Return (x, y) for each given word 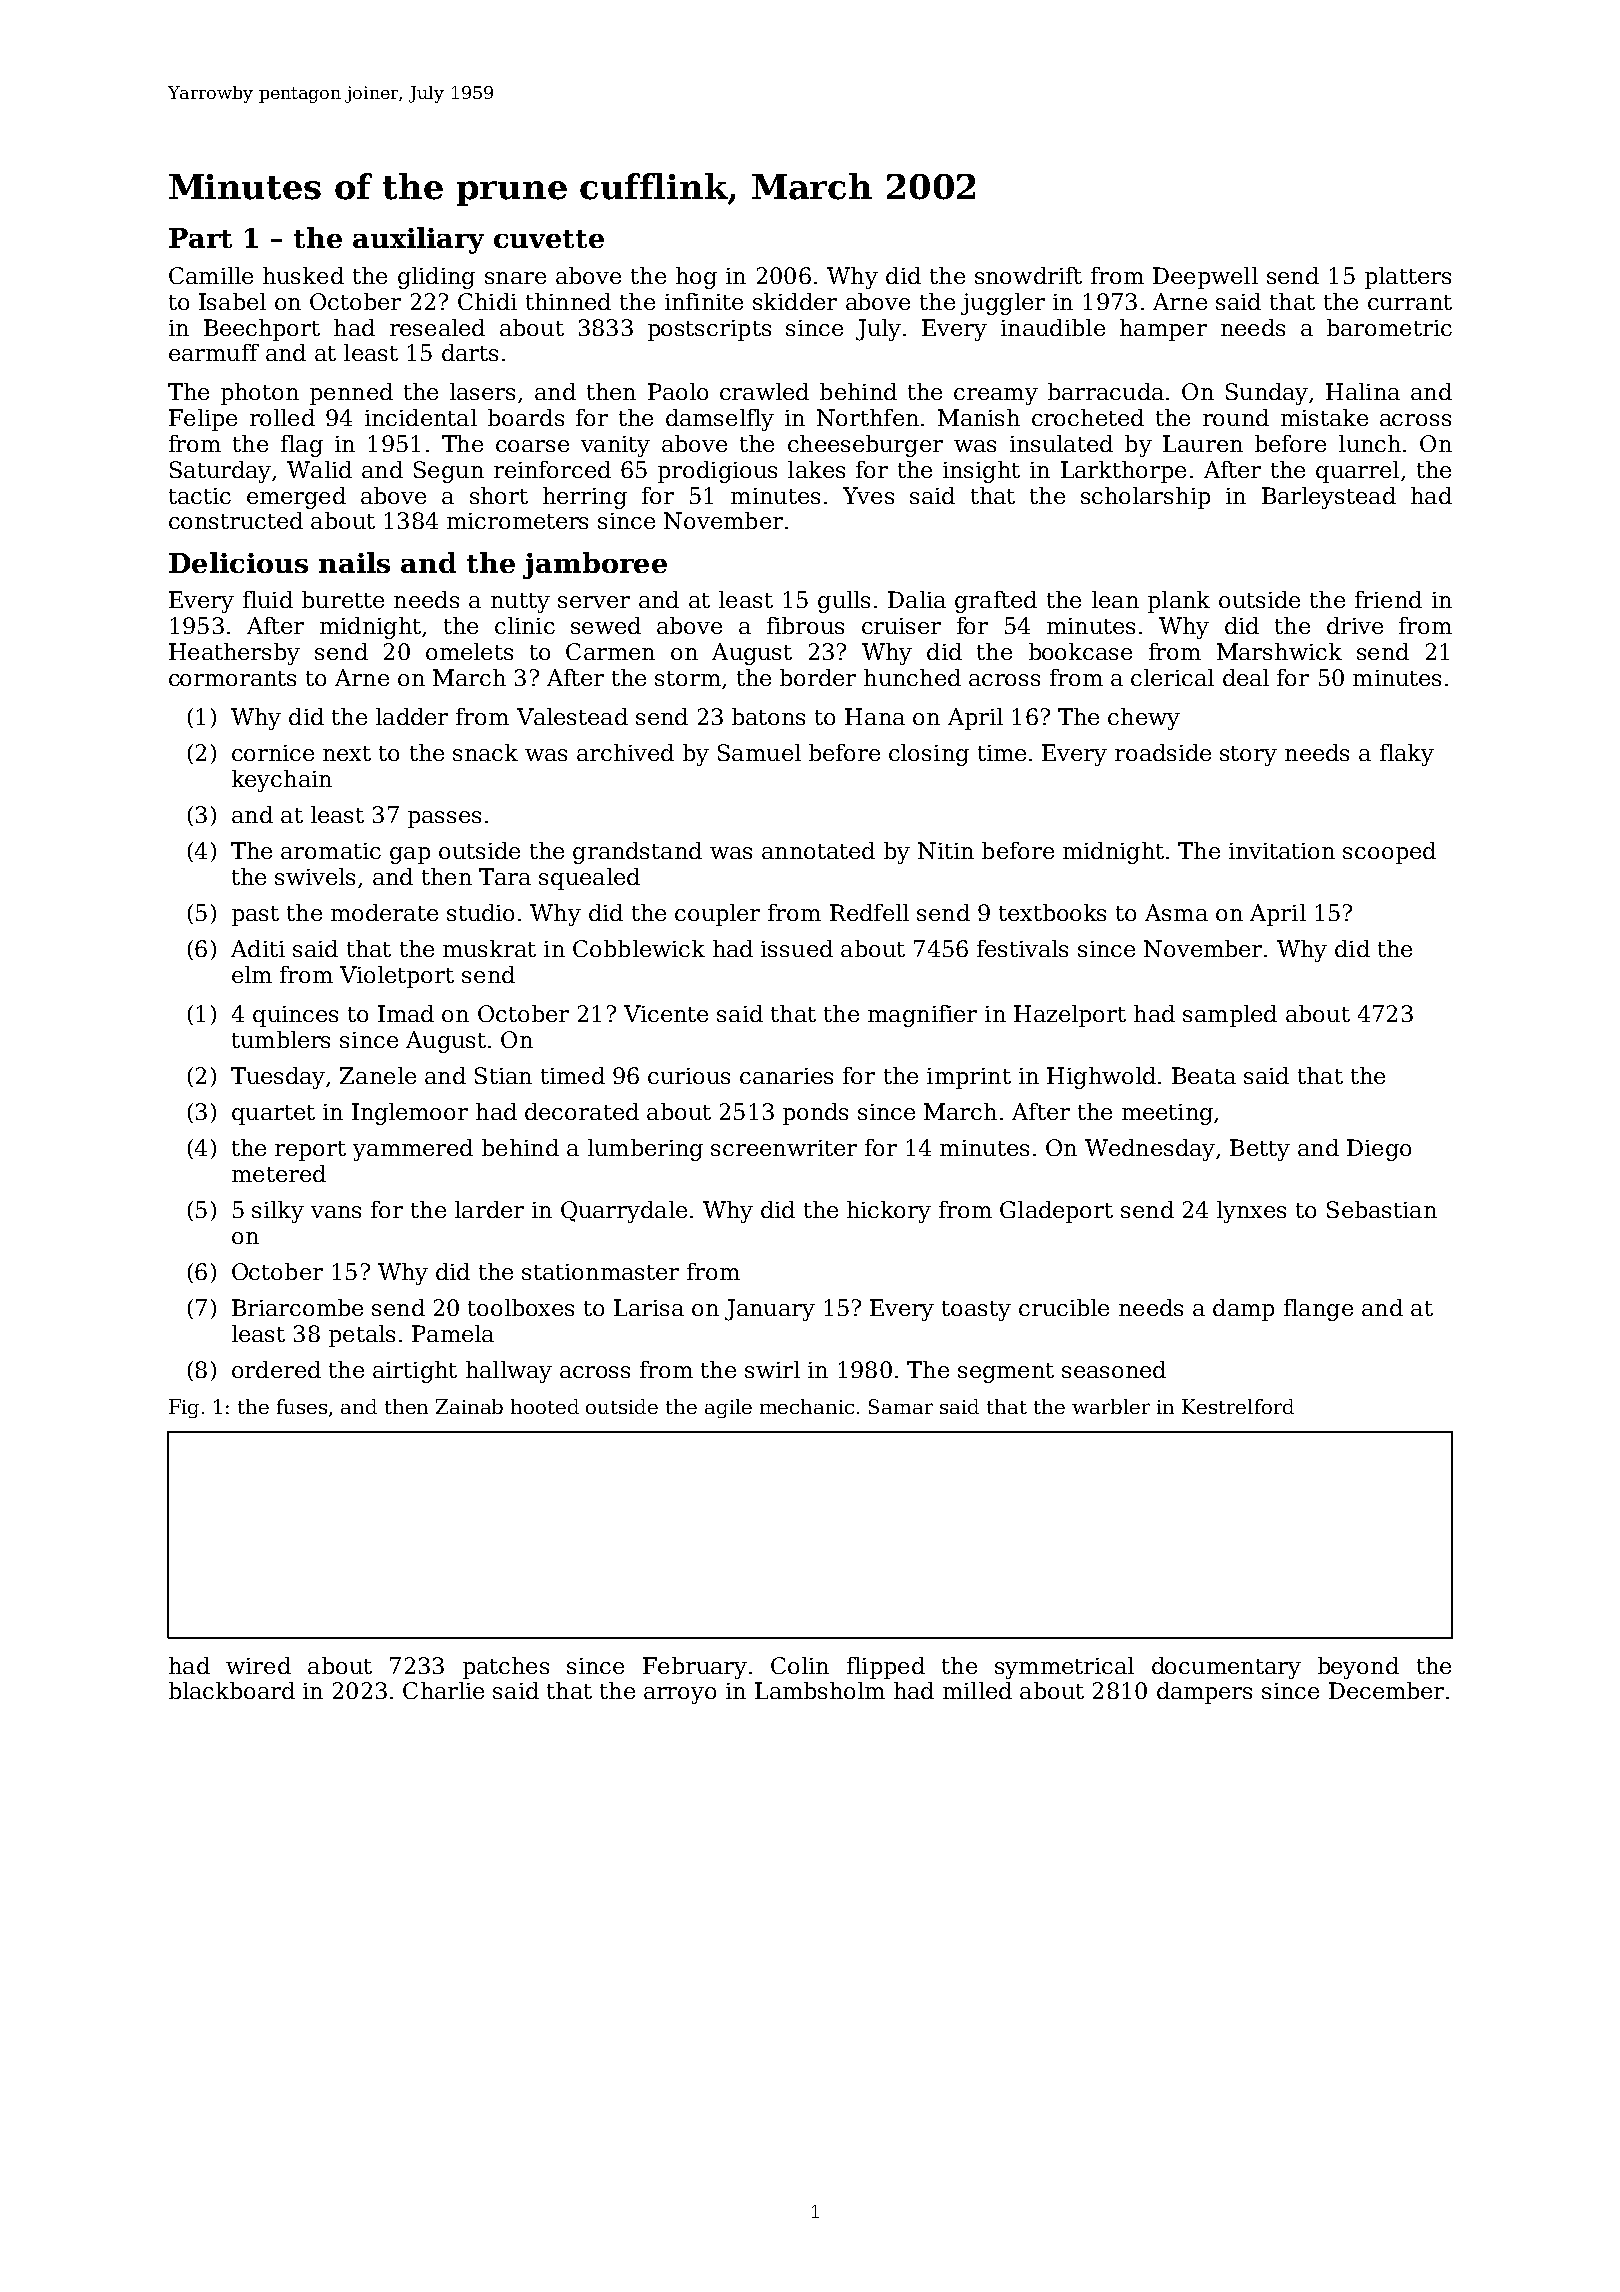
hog (696, 278)
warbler (1111, 1406)
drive (1355, 625)
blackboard (232, 1690)
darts (470, 352)
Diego (1379, 1150)
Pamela (453, 1333)
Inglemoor (410, 1114)
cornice (273, 753)
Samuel (759, 752)
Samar (901, 1406)
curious (689, 1076)
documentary (1226, 1668)
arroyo (680, 1695)
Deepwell (1205, 278)
